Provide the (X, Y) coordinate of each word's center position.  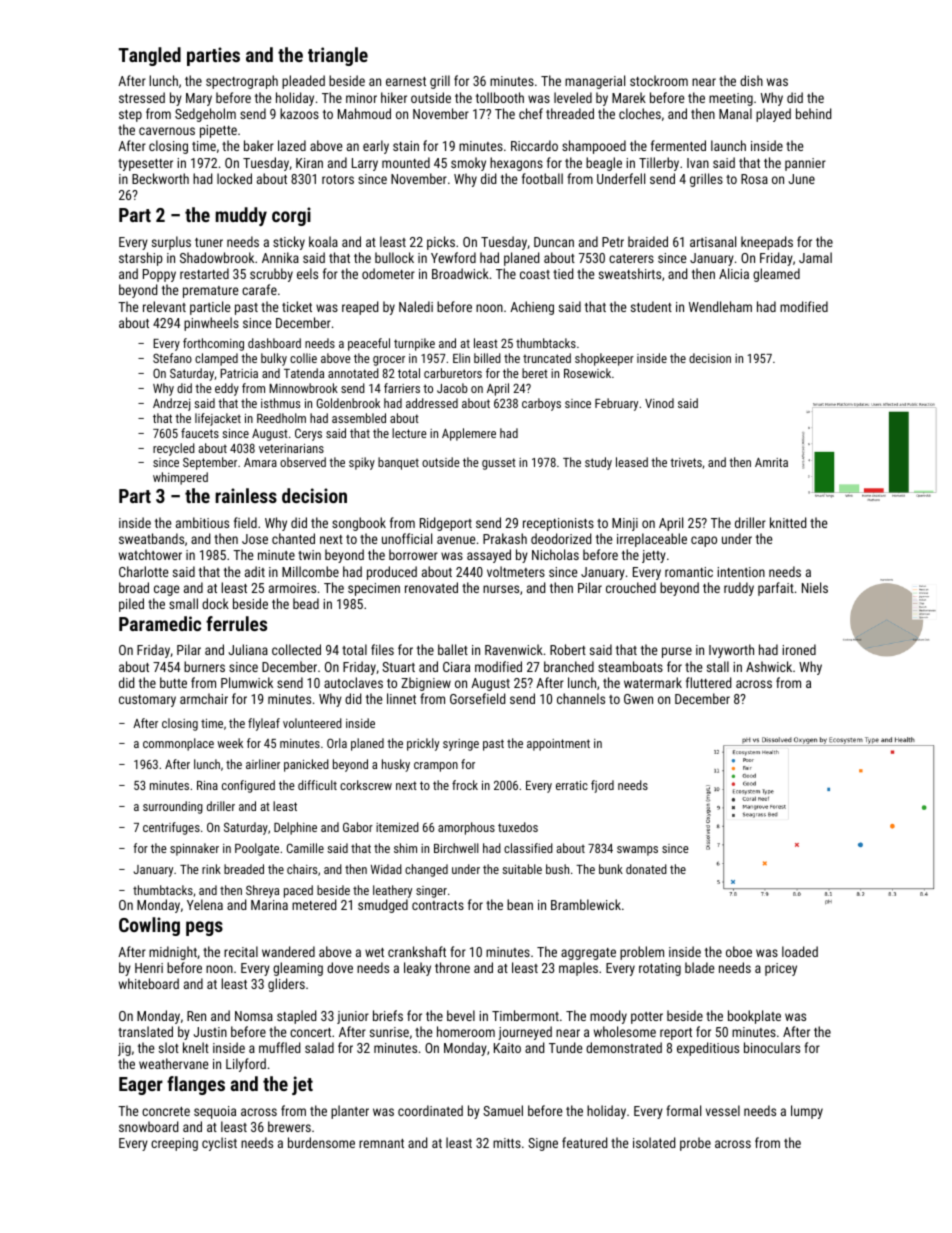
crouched (631, 587)
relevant (164, 306)
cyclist (219, 1144)
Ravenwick (514, 649)
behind (813, 113)
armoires (292, 588)
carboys (541, 404)
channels (581, 698)
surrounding (173, 807)
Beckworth (160, 178)
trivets (686, 462)
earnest (406, 81)
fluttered (708, 682)
